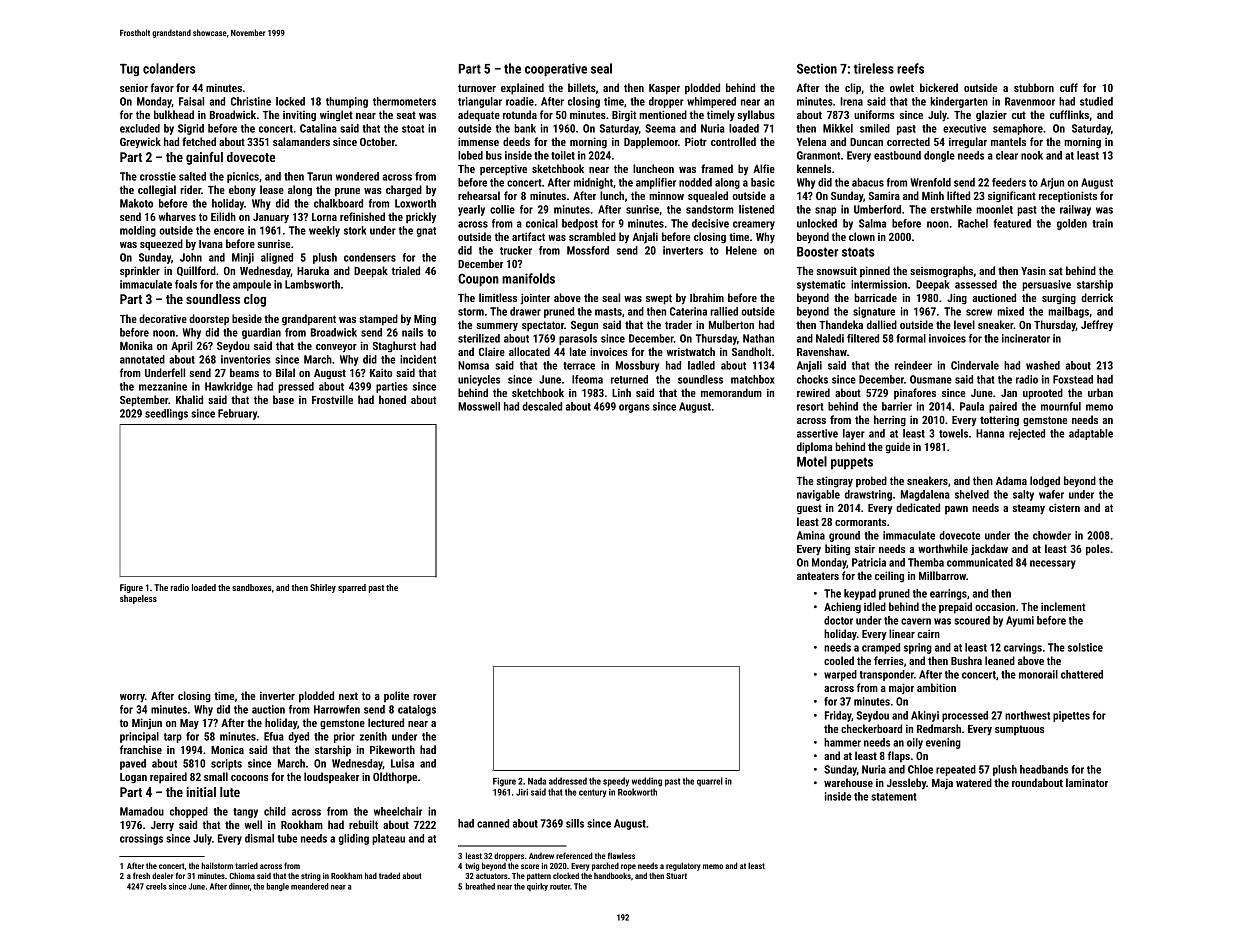 Image resolution: width=1233 pixels, height=952 pixels. What do you see at coordinates (323, 588) in the screenshot?
I see `Shirley` at bounding box center [323, 588].
